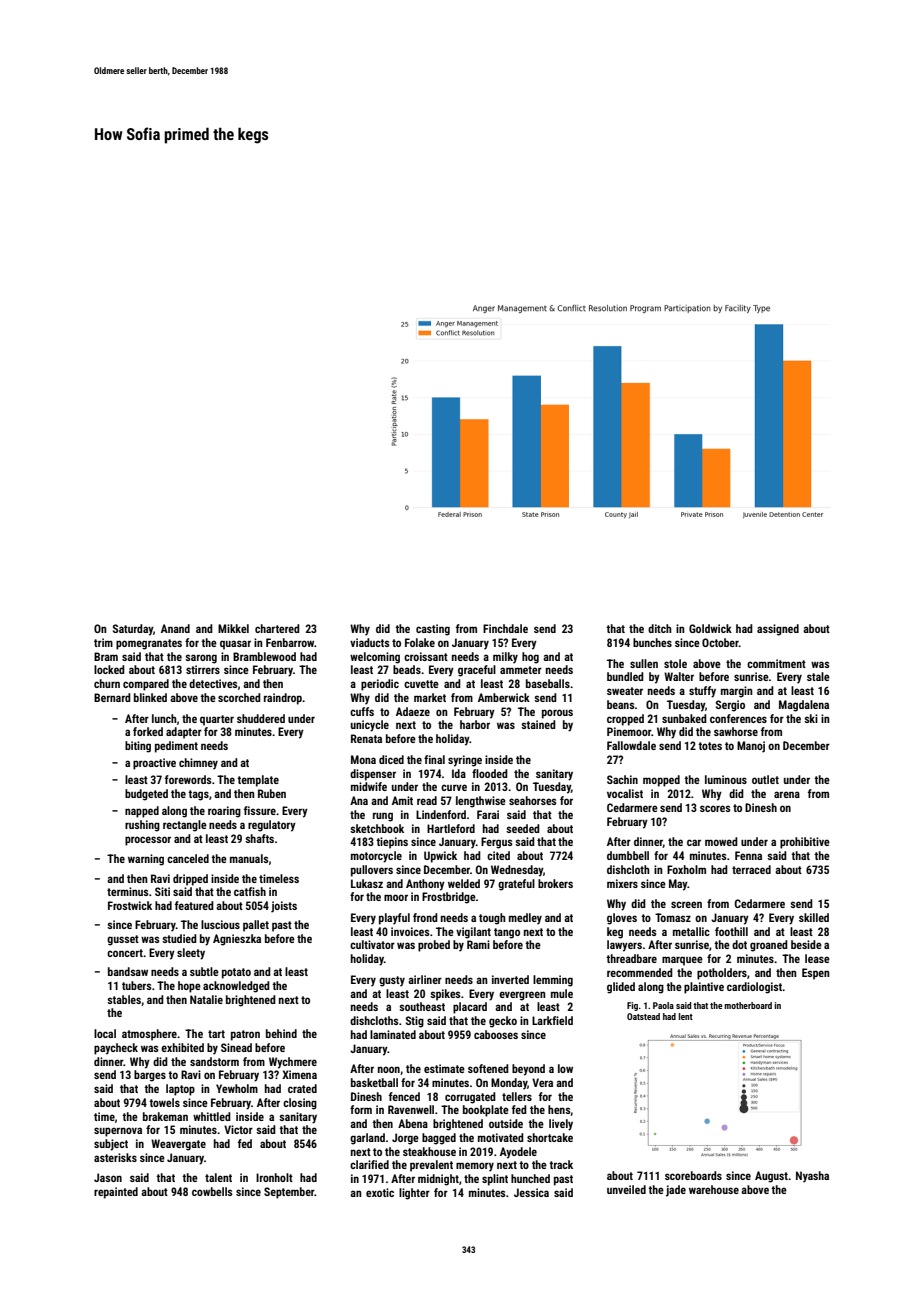 The height and width of the page is (1308, 924). Describe the element at coordinates (142, 812) in the page. I see `napped` at that location.
